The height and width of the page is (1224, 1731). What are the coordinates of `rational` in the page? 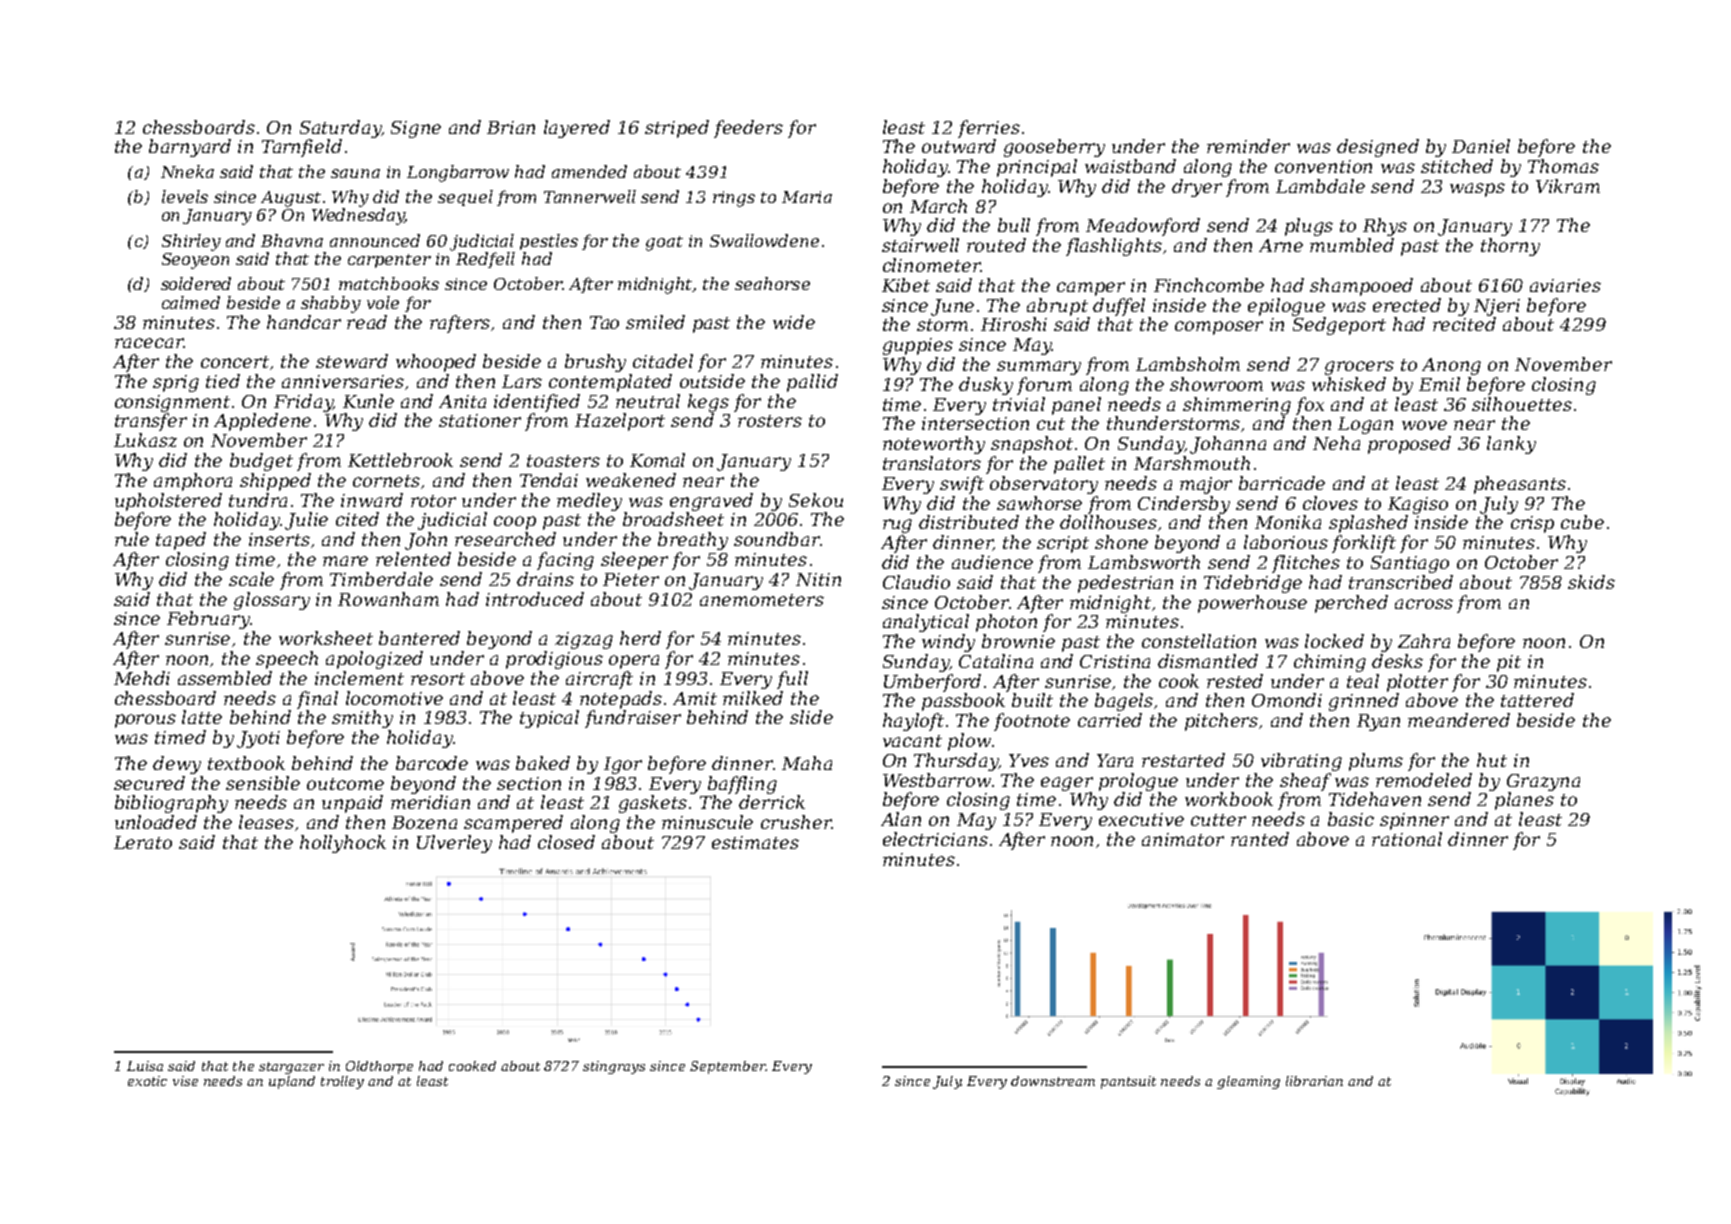 It's located at (1407, 839).
